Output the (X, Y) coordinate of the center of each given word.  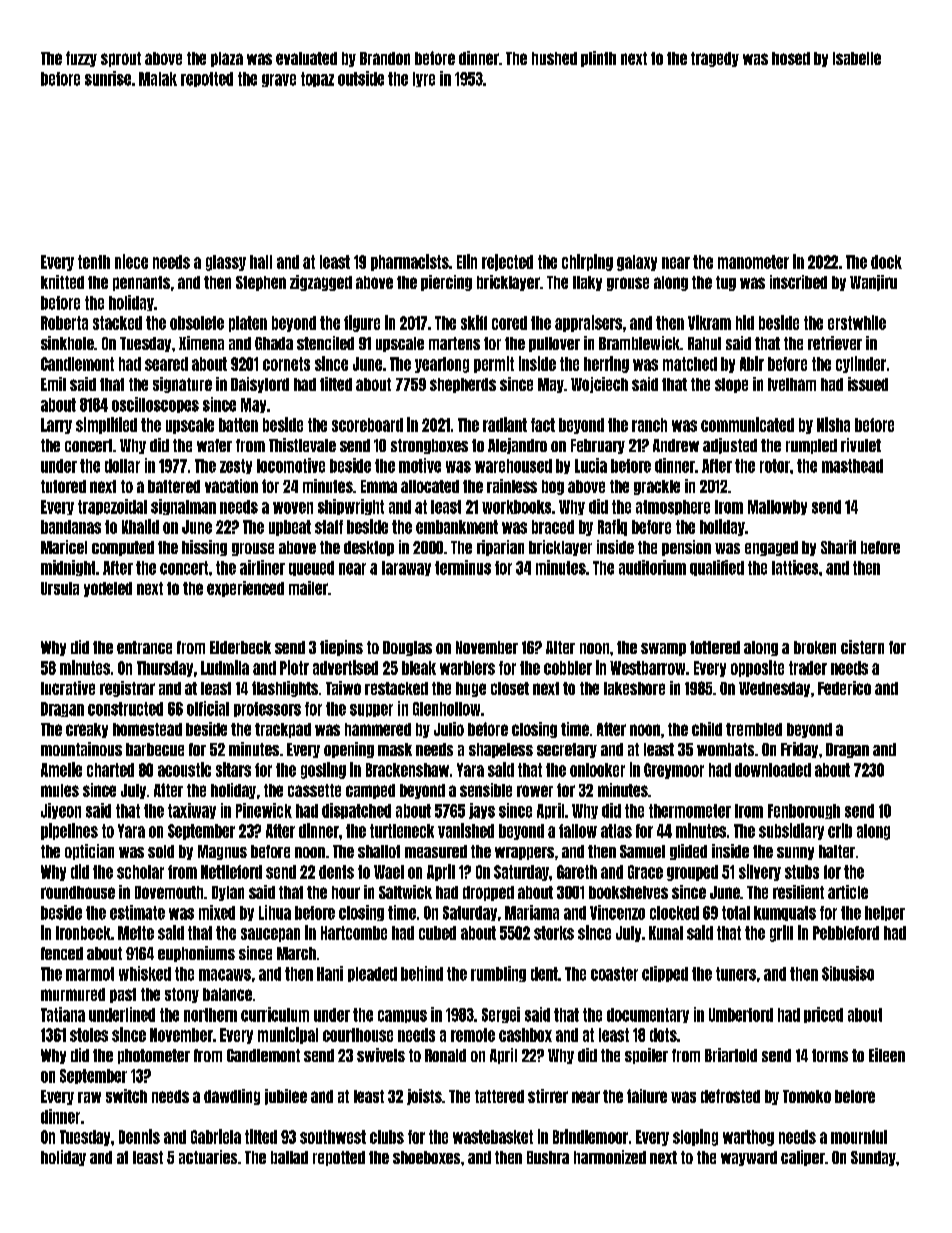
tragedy (715, 59)
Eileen (887, 1055)
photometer (154, 1056)
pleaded (372, 974)
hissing (204, 548)
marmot (90, 974)
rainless (512, 486)
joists (424, 1097)
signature (182, 385)
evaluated (306, 58)
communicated (747, 424)
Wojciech (599, 385)
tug (726, 283)
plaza (227, 59)
